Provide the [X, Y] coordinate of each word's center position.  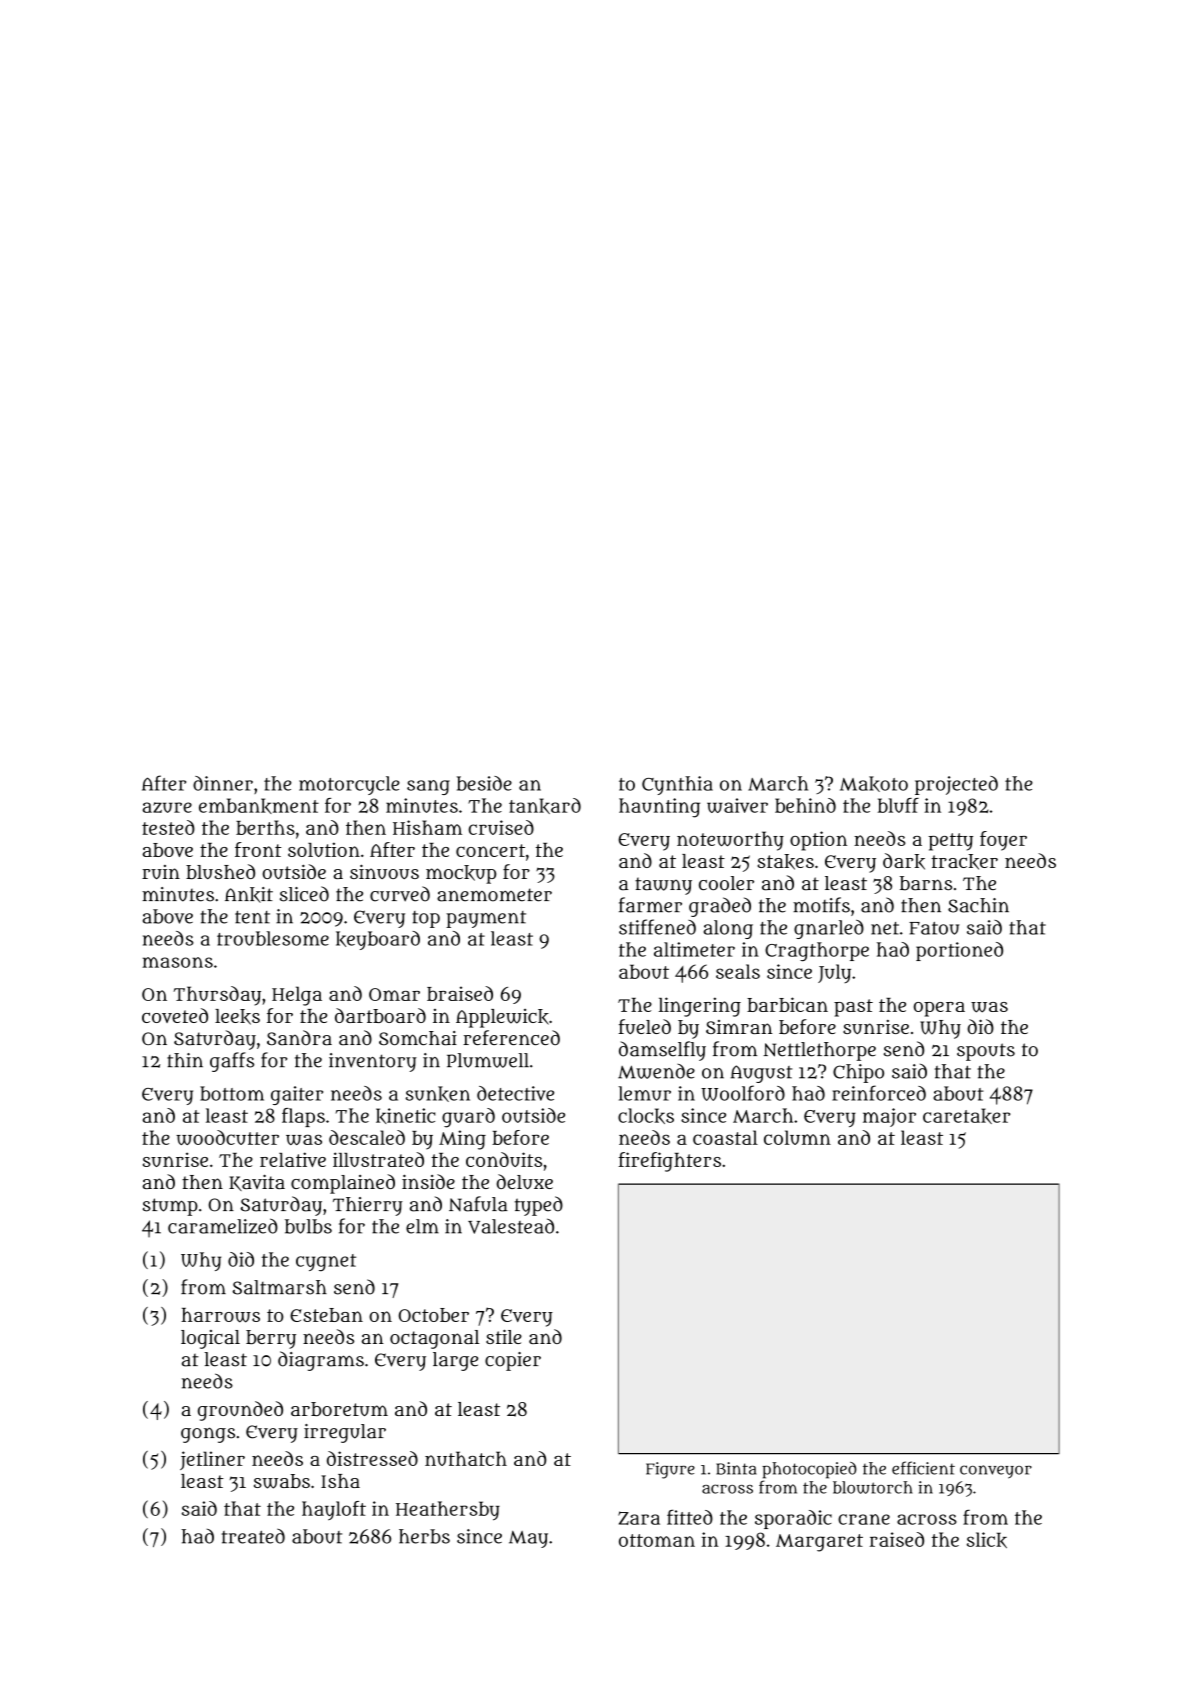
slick [987, 1540]
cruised [501, 827]
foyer [1003, 841]
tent [252, 917]
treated [253, 1536]
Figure [670, 1470]
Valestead [511, 1226]
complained [343, 1184]
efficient [923, 1468]
